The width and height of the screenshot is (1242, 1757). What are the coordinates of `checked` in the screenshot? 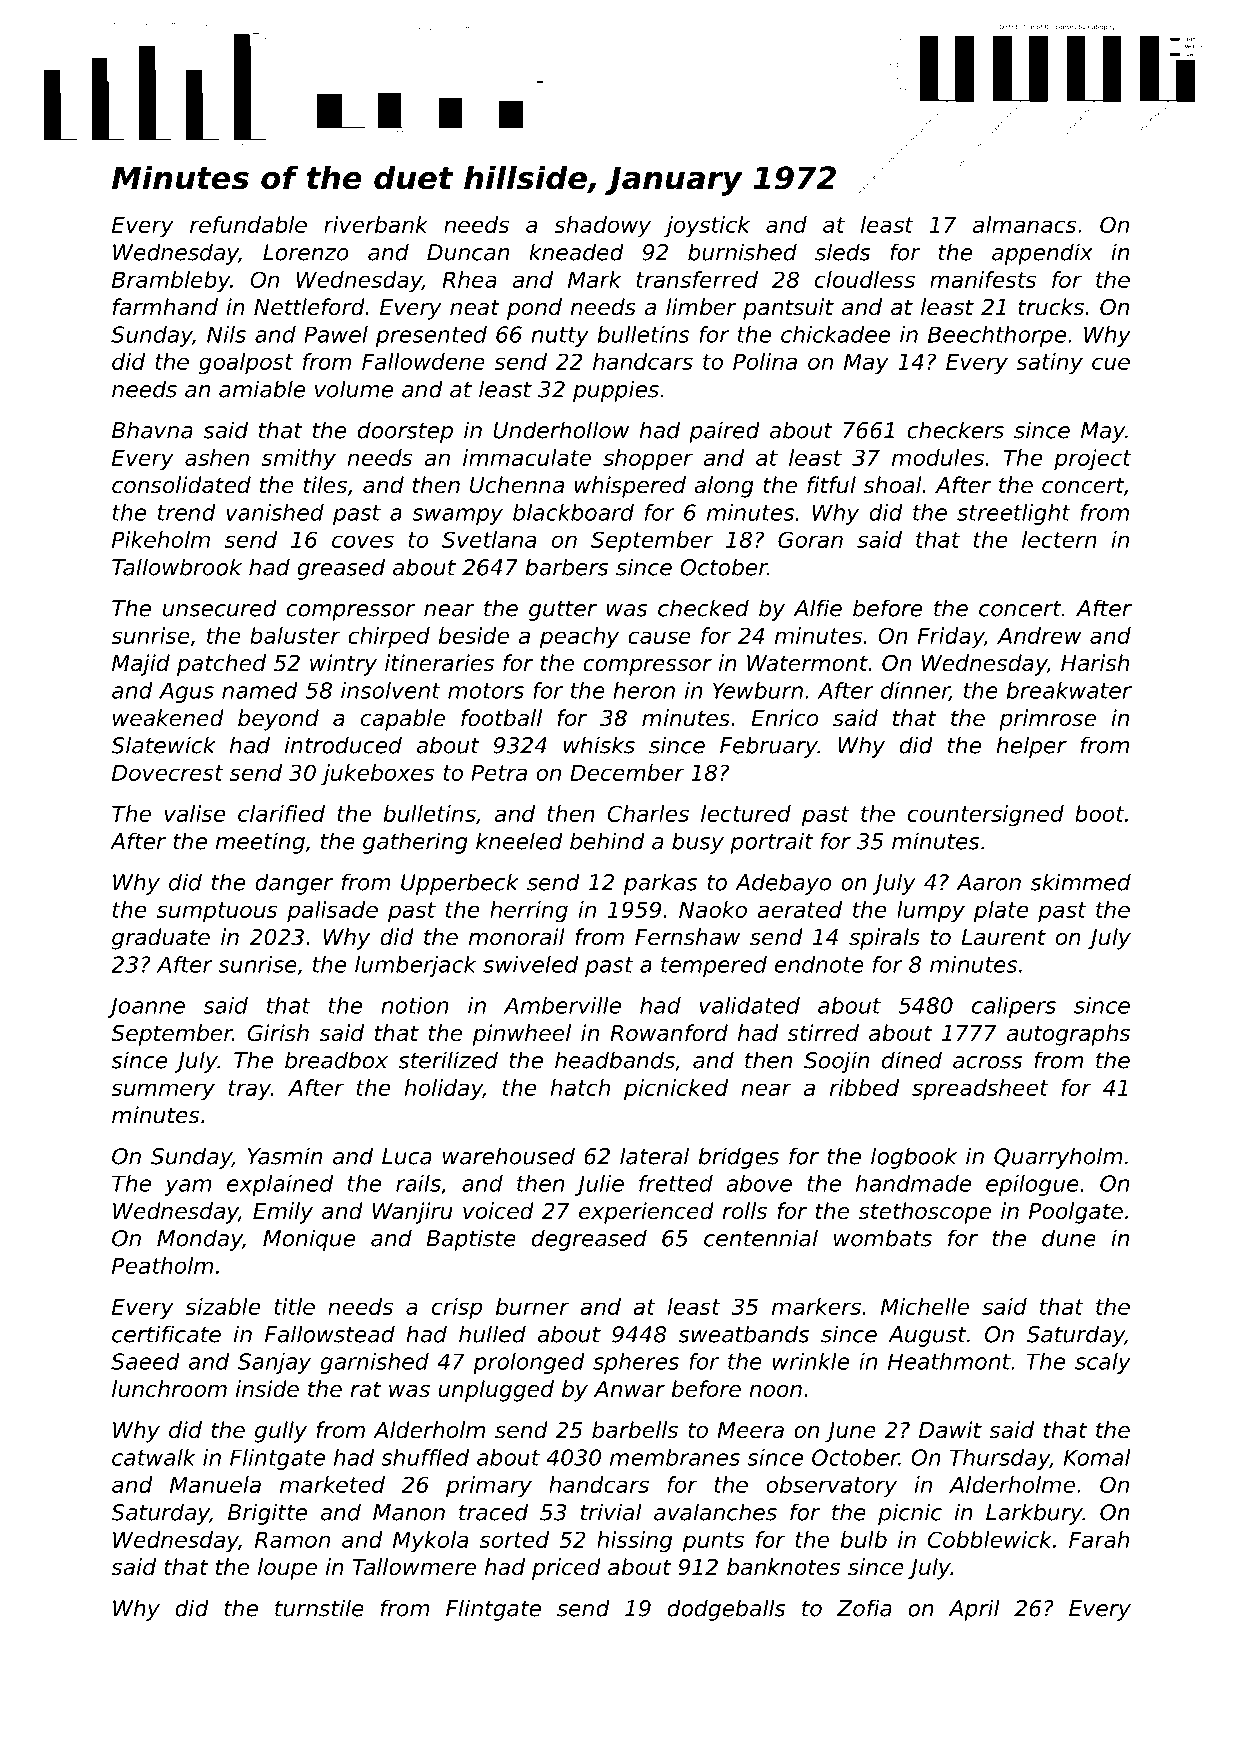 It's located at (703, 608).
